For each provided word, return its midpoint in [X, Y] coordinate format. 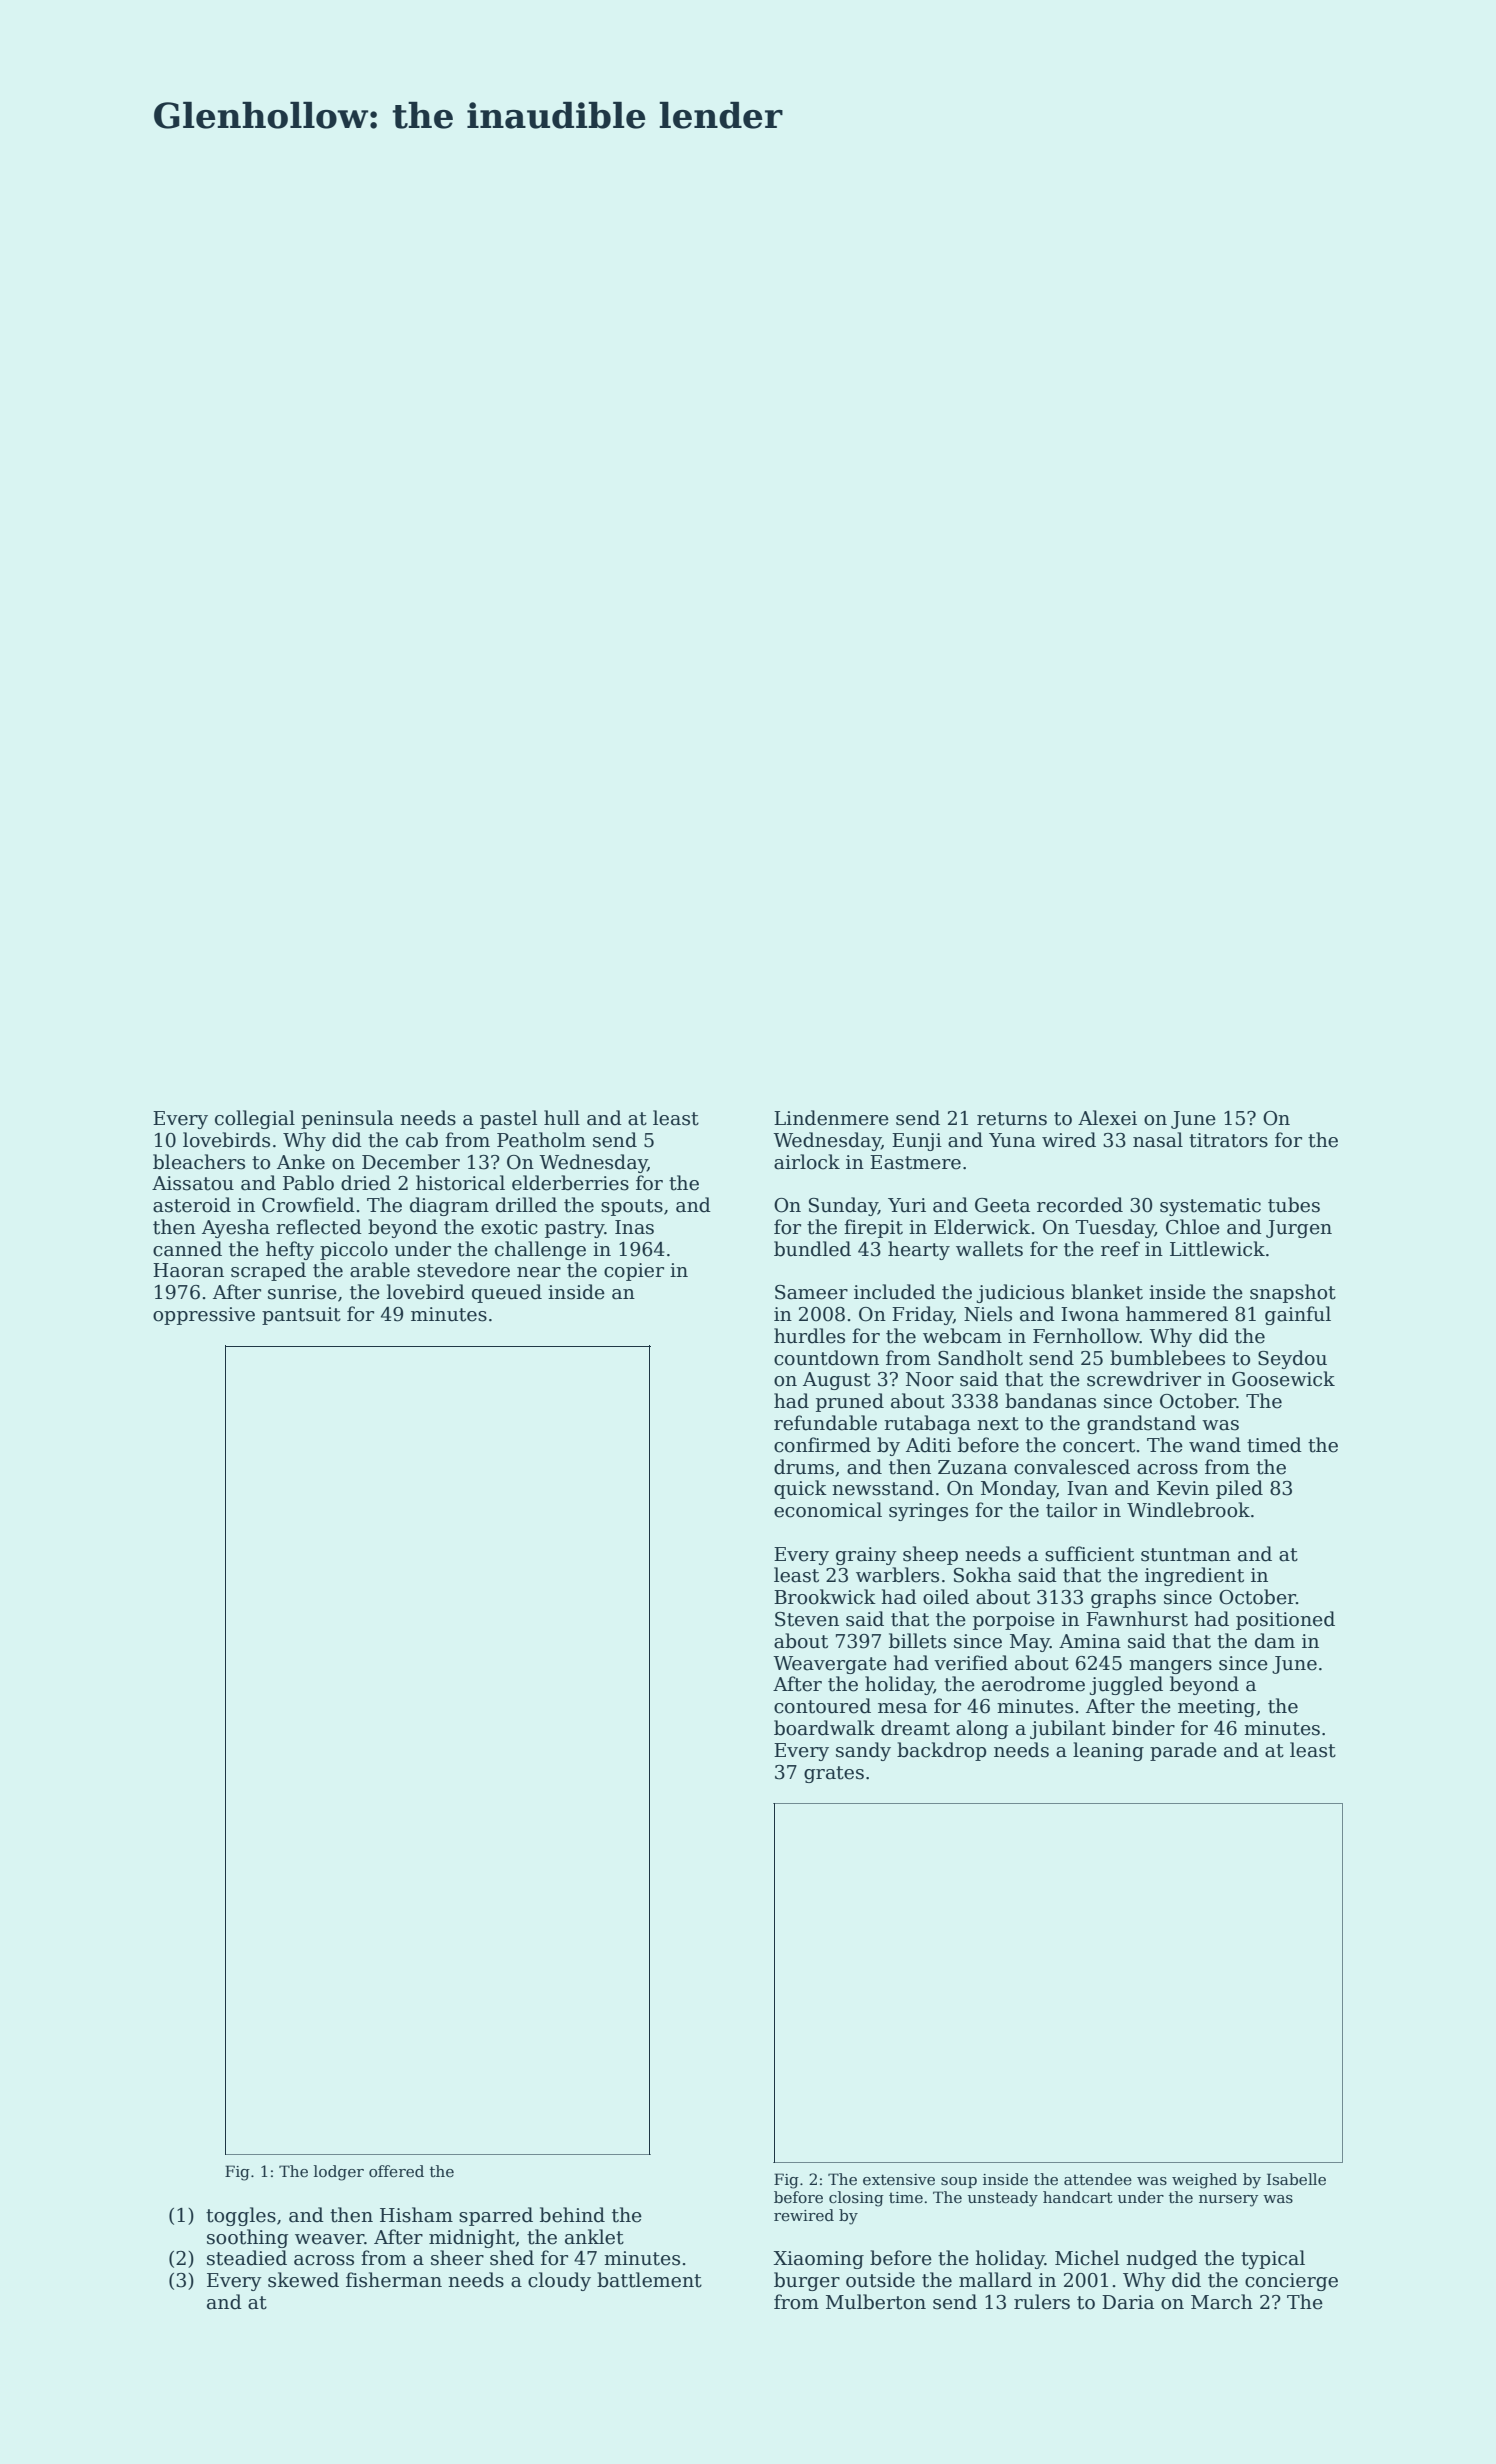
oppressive [204, 1316]
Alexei [1107, 1118]
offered [396, 2171]
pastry [574, 1229]
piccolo [354, 1250]
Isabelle [1296, 2179]
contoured [822, 1706]
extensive [899, 2179]
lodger [339, 2173]
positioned [1285, 1620]
